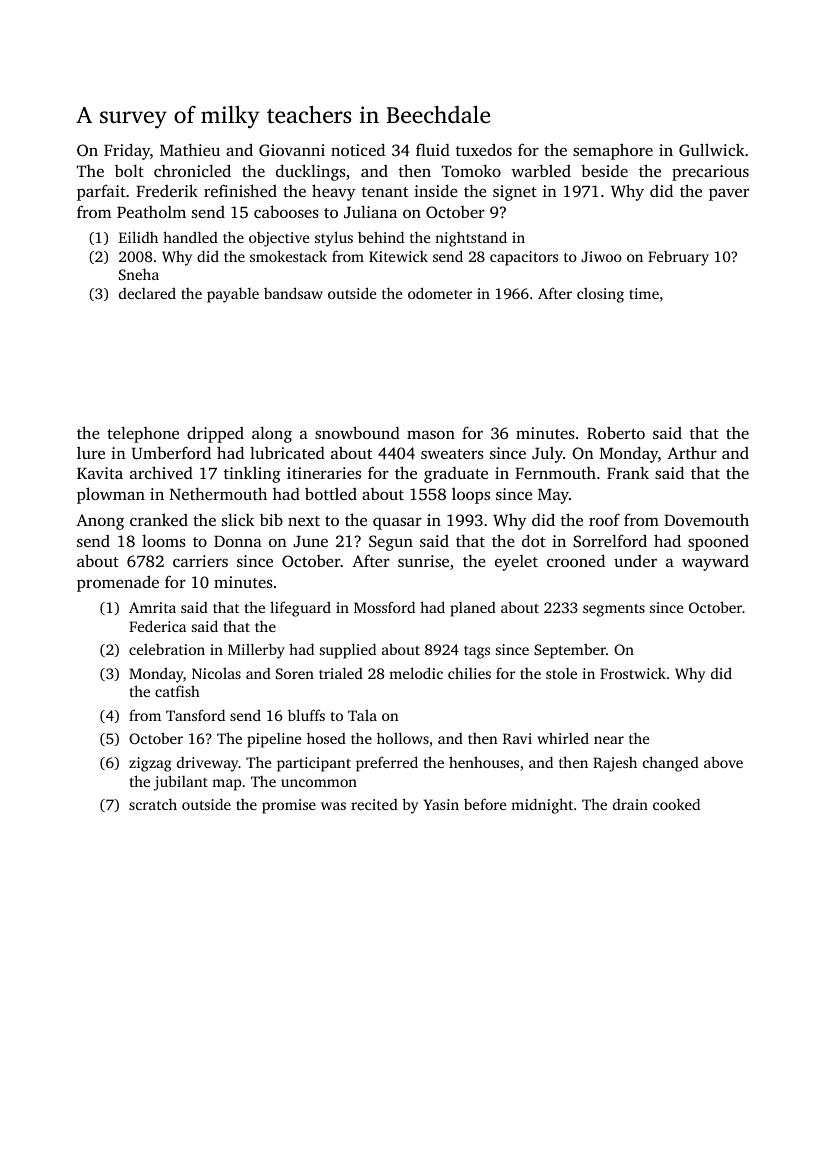  Describe the element at coordinates (138, 237) in the screenshot. I see `Eilidh` at that location.
